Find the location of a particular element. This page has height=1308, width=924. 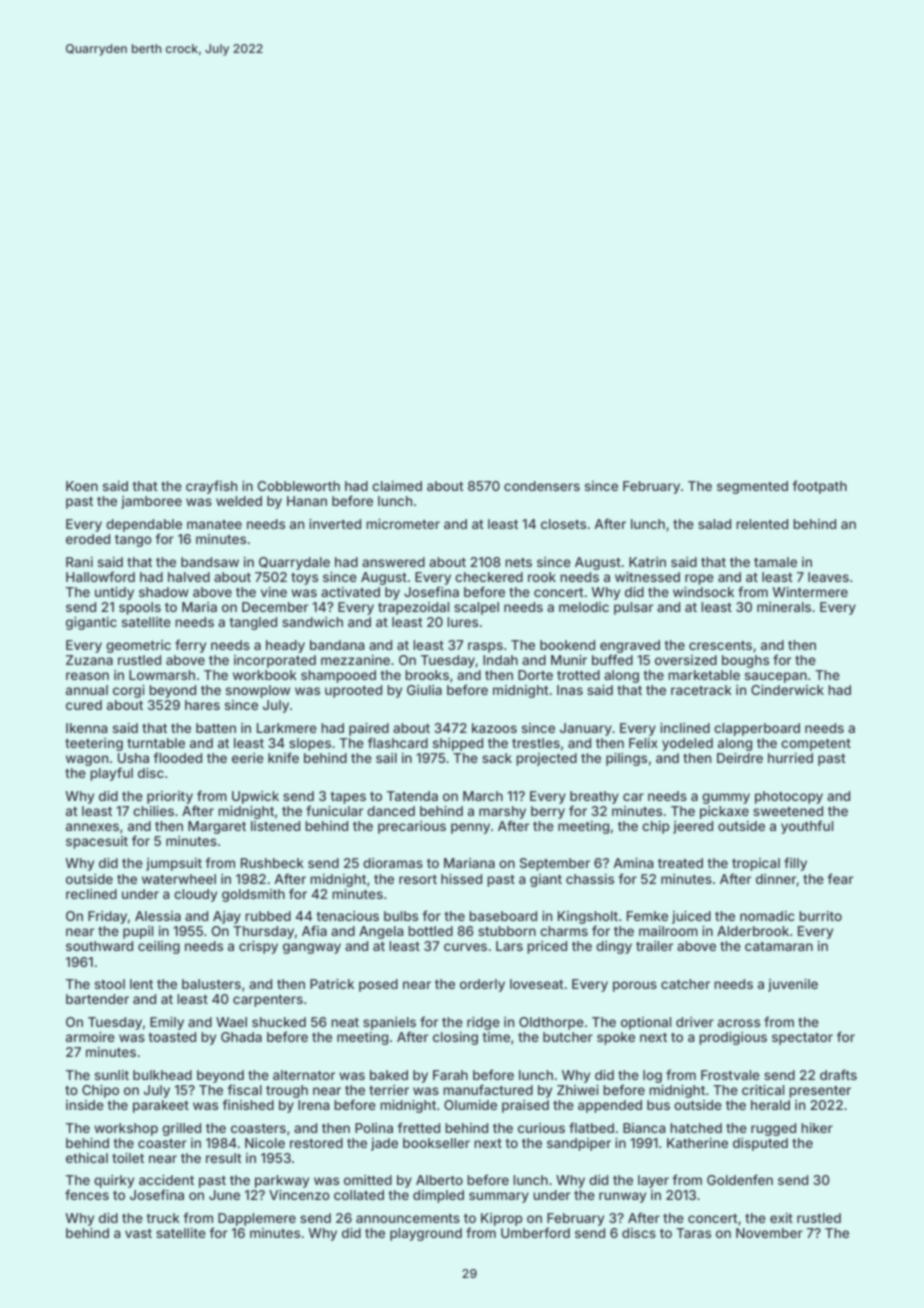

playground is located at coordinates (426, 1234).
